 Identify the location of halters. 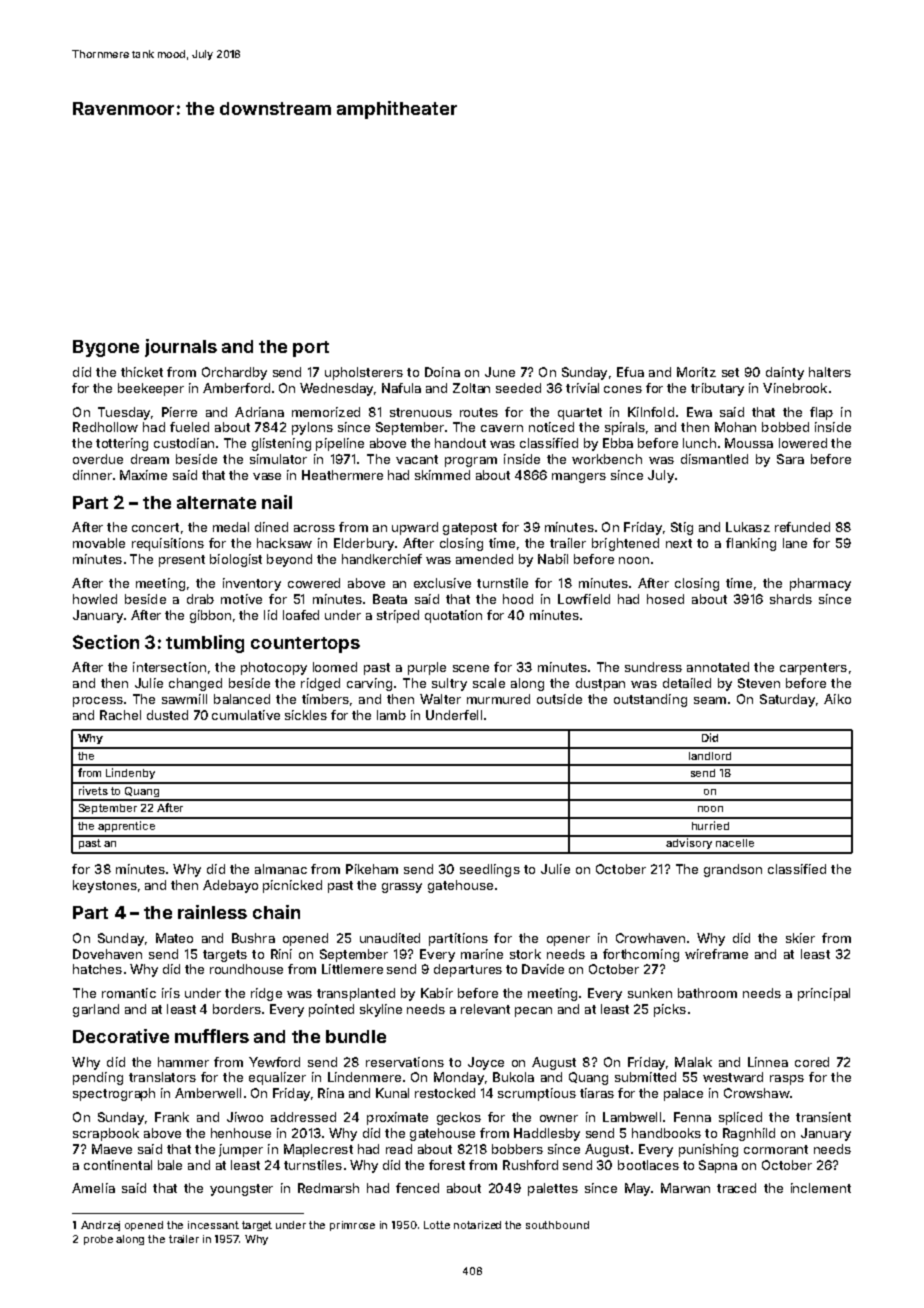
(830, 372).
